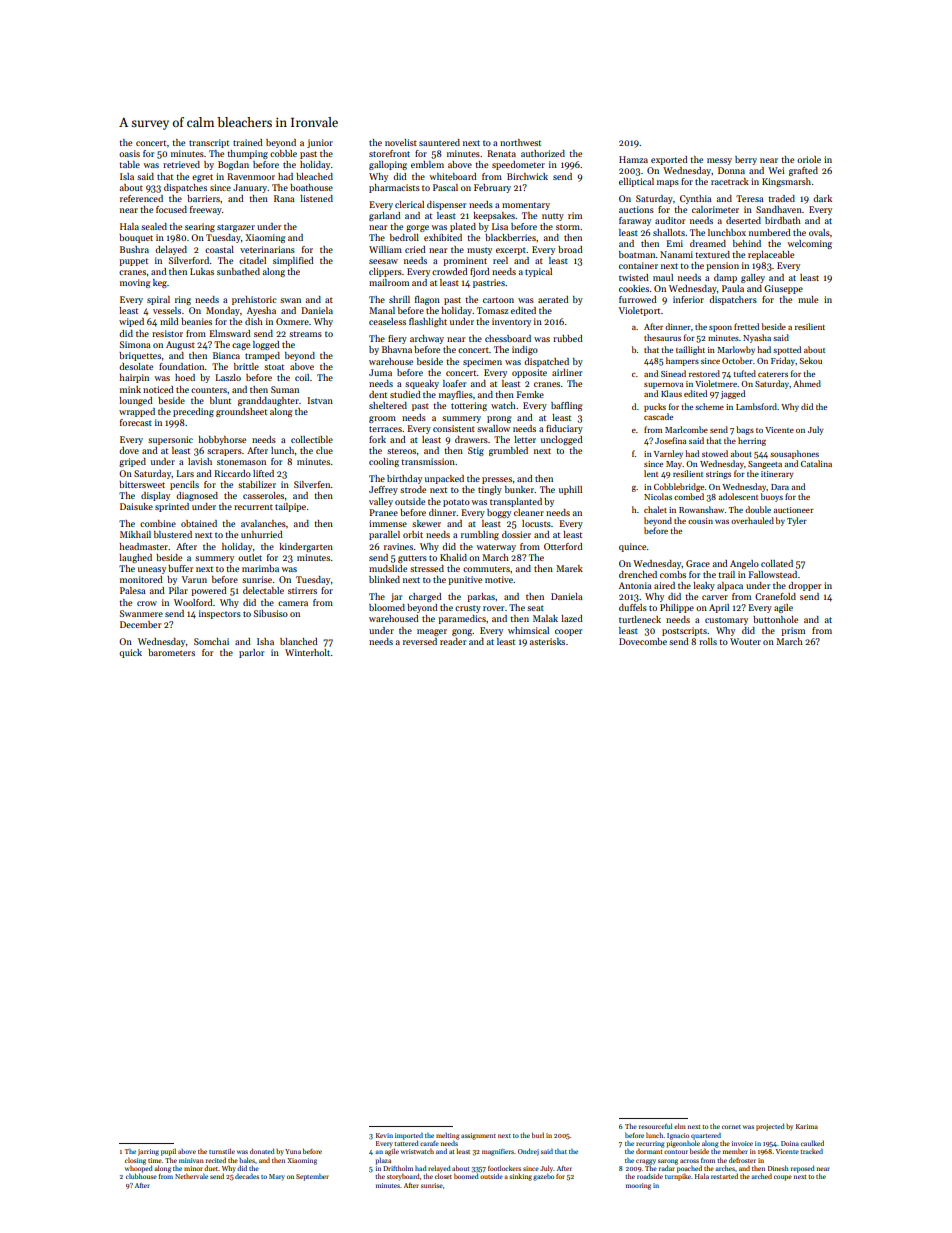 Image resolution: width=952 pixels, height=1233 pixels. Describe the element at coordinates (526, 206) in the image. I see `momentary` at that location.
